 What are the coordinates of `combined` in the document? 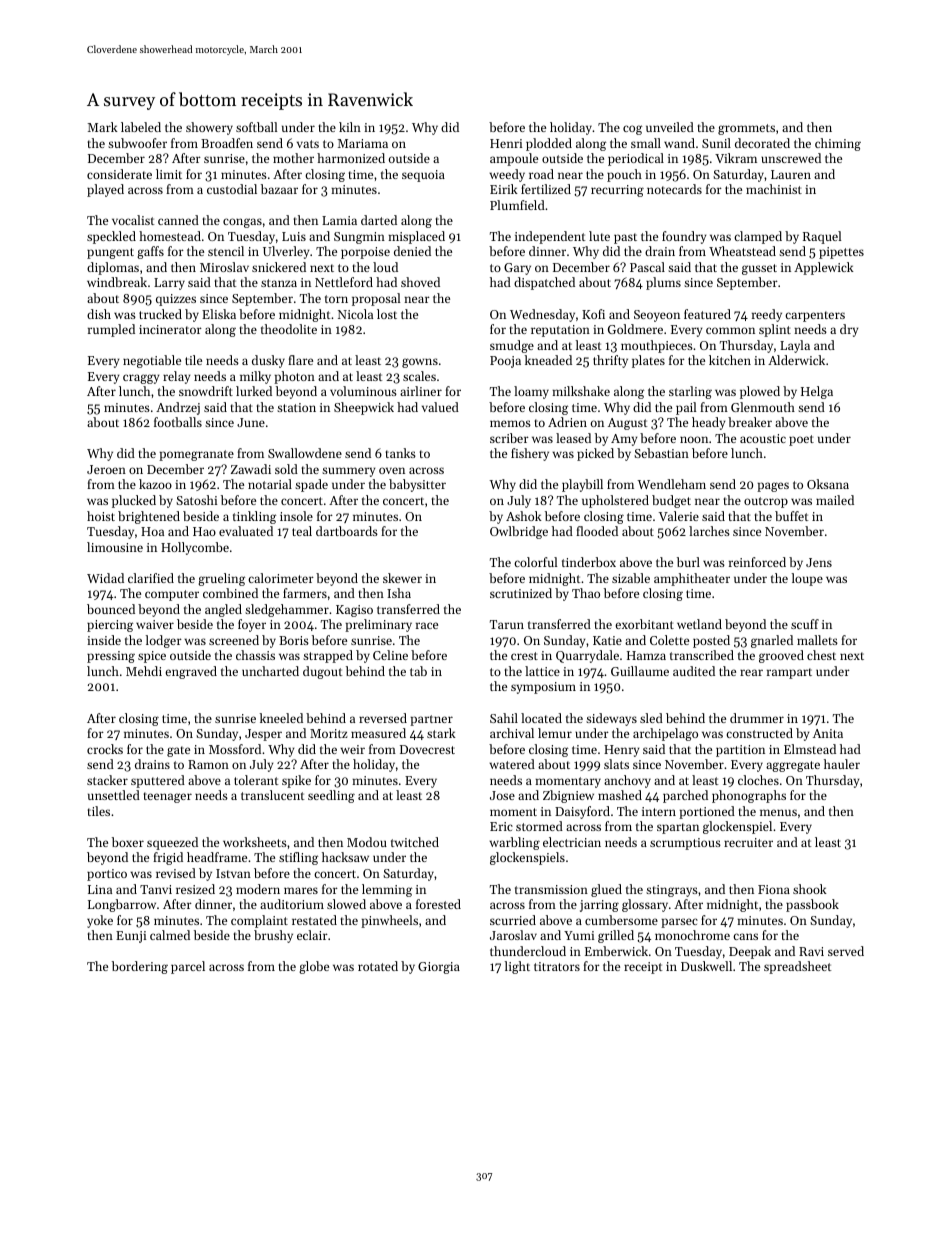 It's located at (230, 593).
